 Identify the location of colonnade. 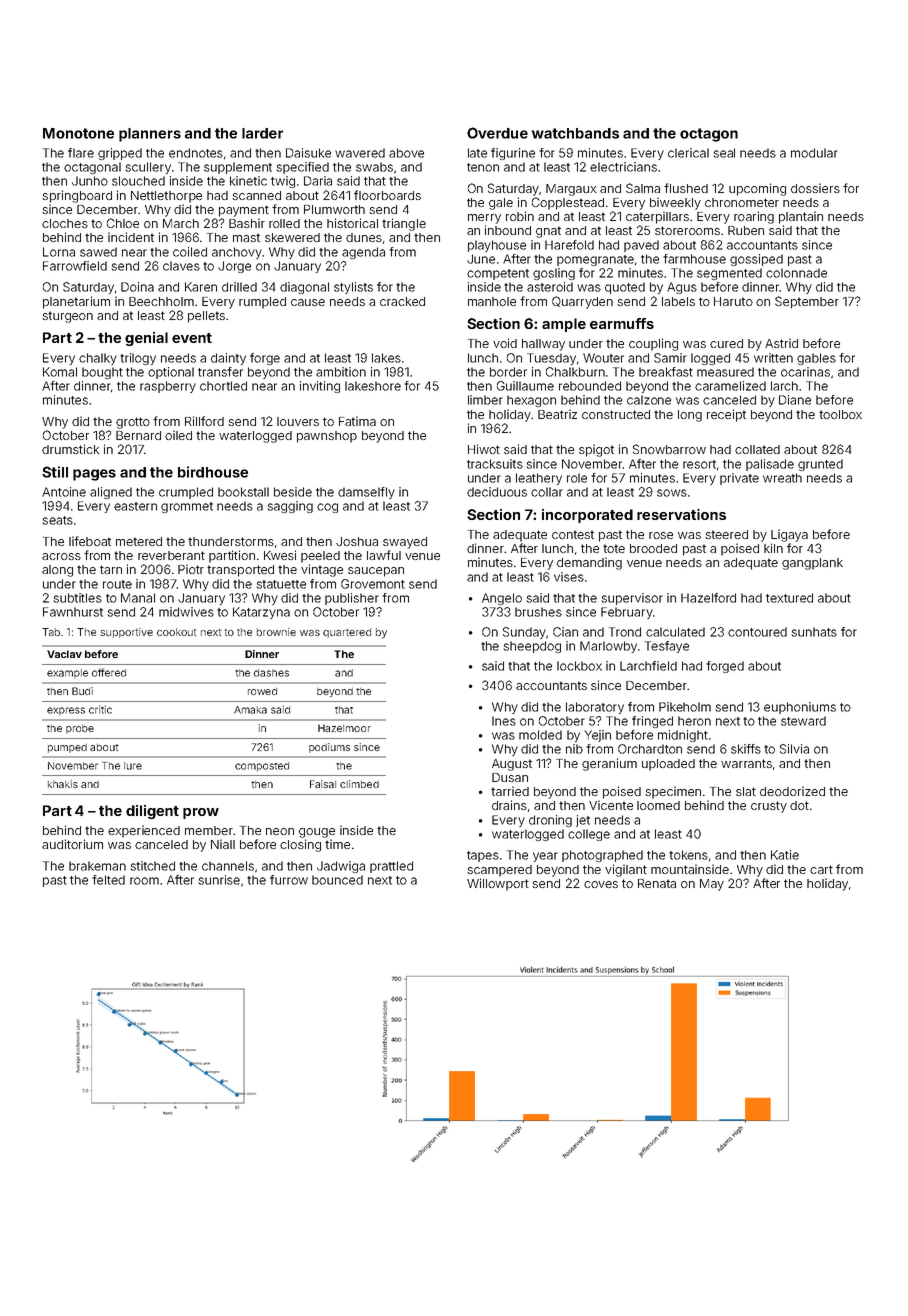
(796, 273).
